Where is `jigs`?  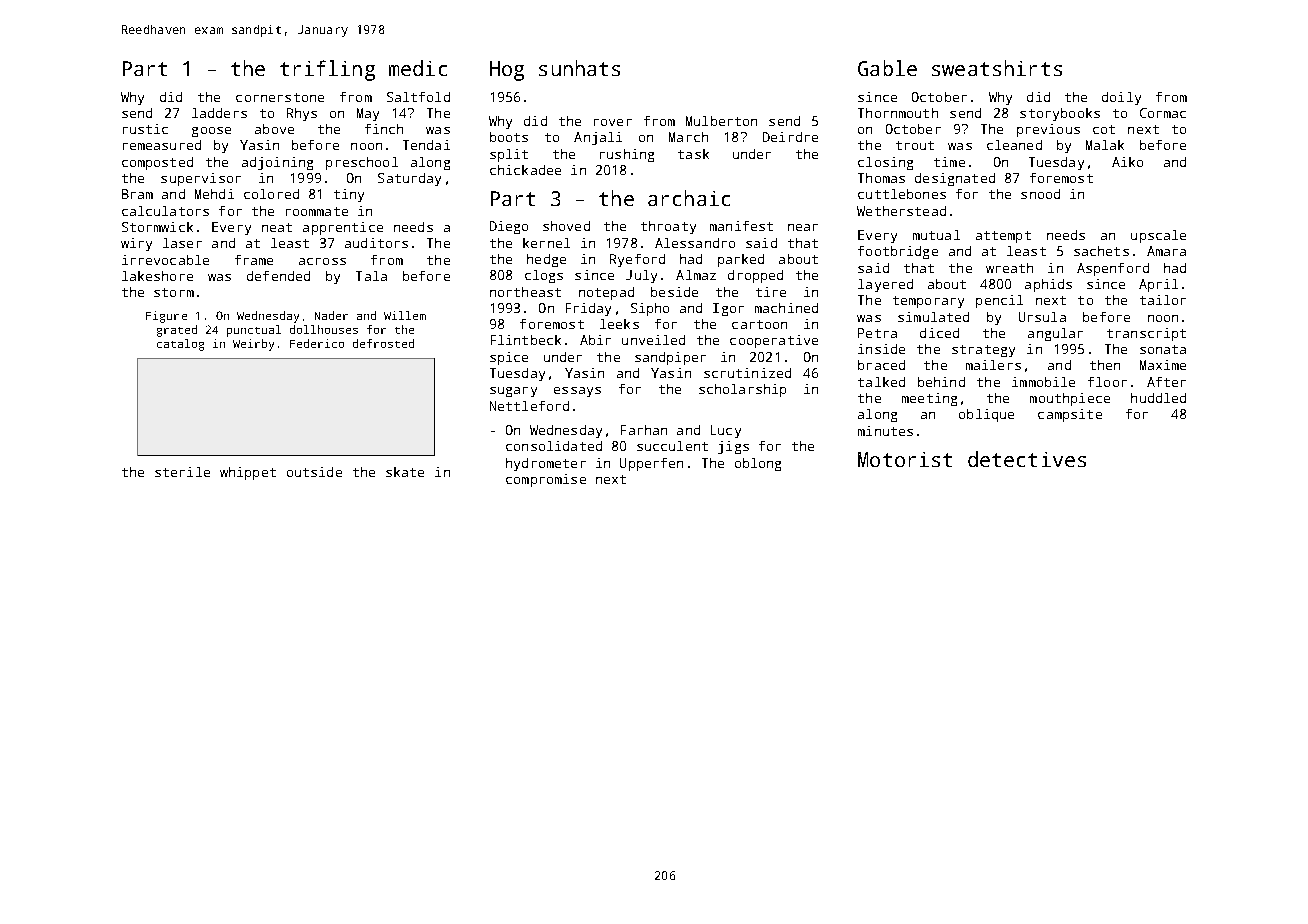 jigs is located at coordinates (733, 447).
